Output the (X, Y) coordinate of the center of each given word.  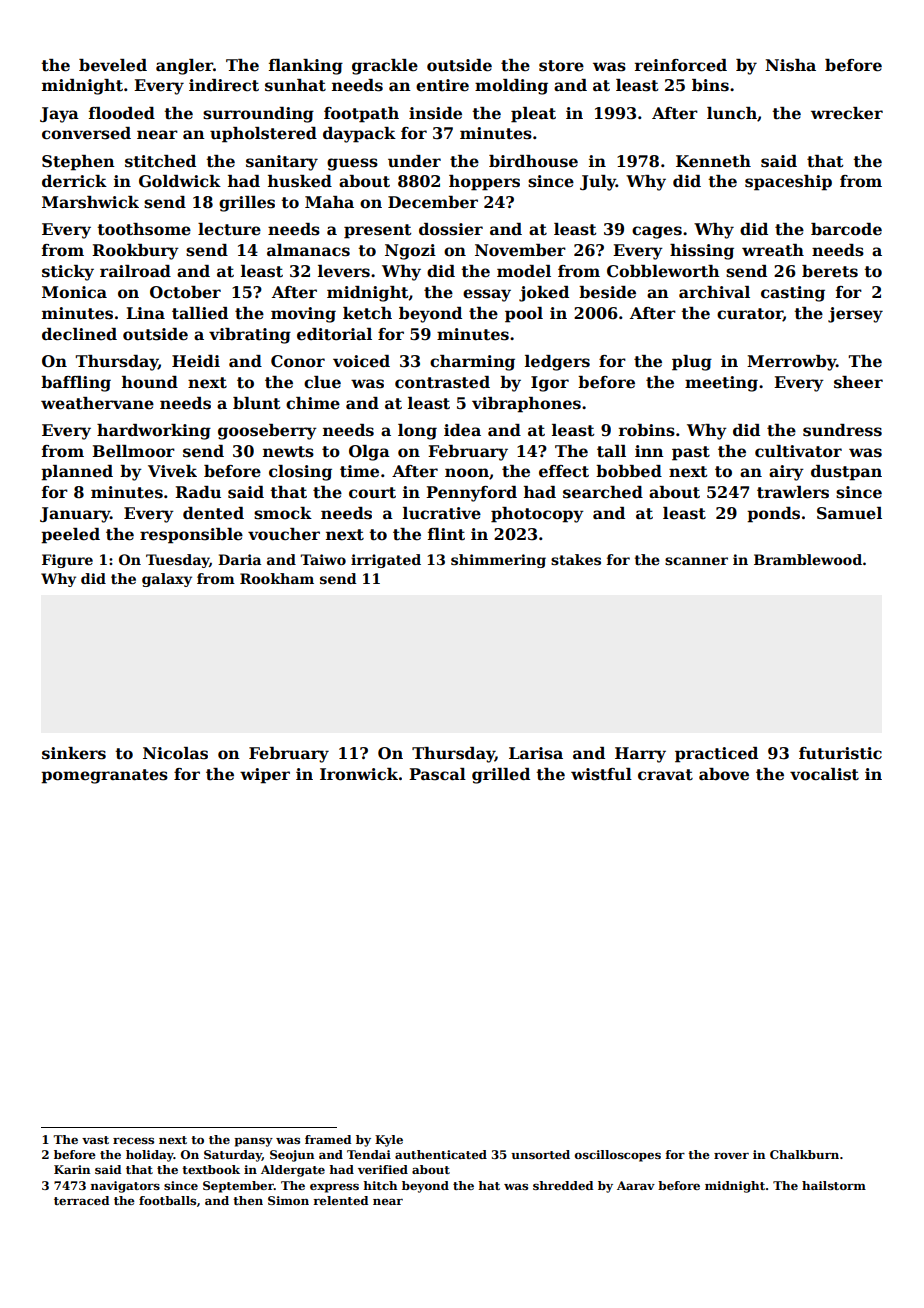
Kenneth (713, 161)
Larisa (536, 753)
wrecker (847, 113)
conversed (86, 133)
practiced (716, 755)
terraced (82, 1200)
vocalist (824, 774)
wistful (601, 774)
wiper (265, 776)
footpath (361, 115)
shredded (563, 1185)
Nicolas (175, 753)
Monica (74, 292)
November (520, 250)
